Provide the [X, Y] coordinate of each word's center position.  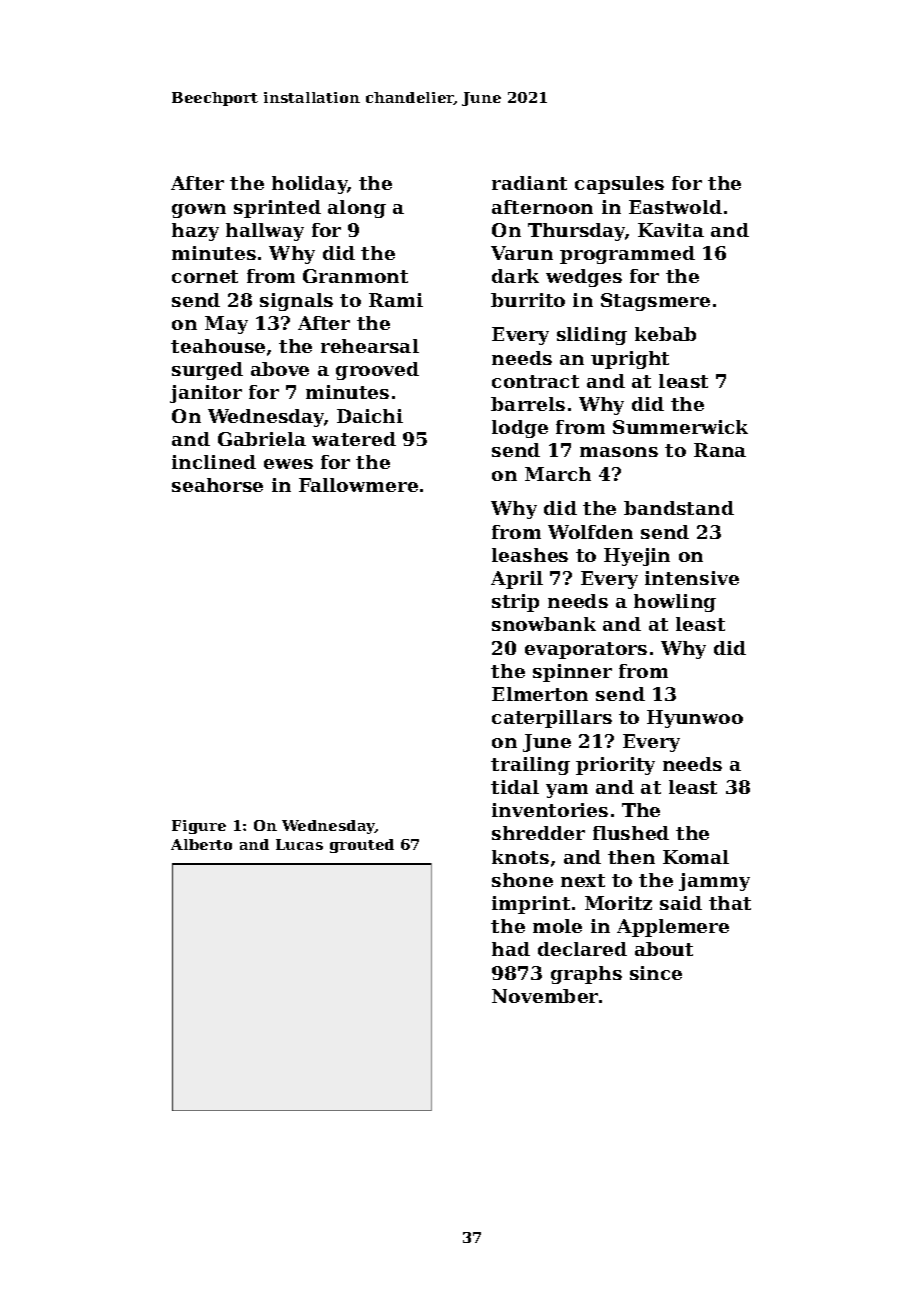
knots [520, 857]
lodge [520, 429]
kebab [665, 334]
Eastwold [675, 207]
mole [557, 926]
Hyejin [637, 557]
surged [207, 371]
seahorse [217, 485]
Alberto [201, 844]
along [357, 209]
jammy [714, 882]
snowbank [544, 624]
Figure [199, 827]
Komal [696, 857]
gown [199, 211]
